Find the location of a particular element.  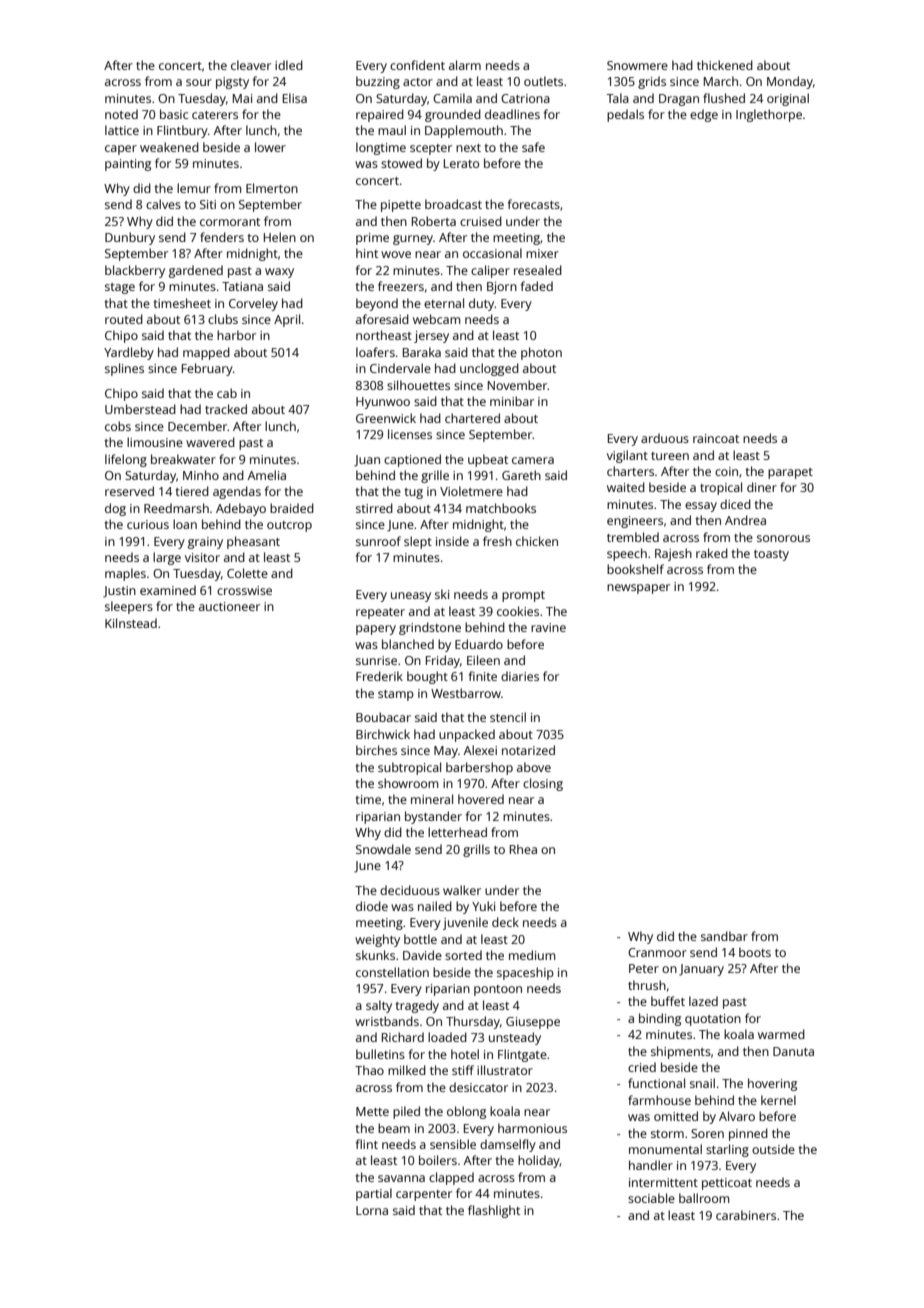

diode is located at coordinates (372, 906).
